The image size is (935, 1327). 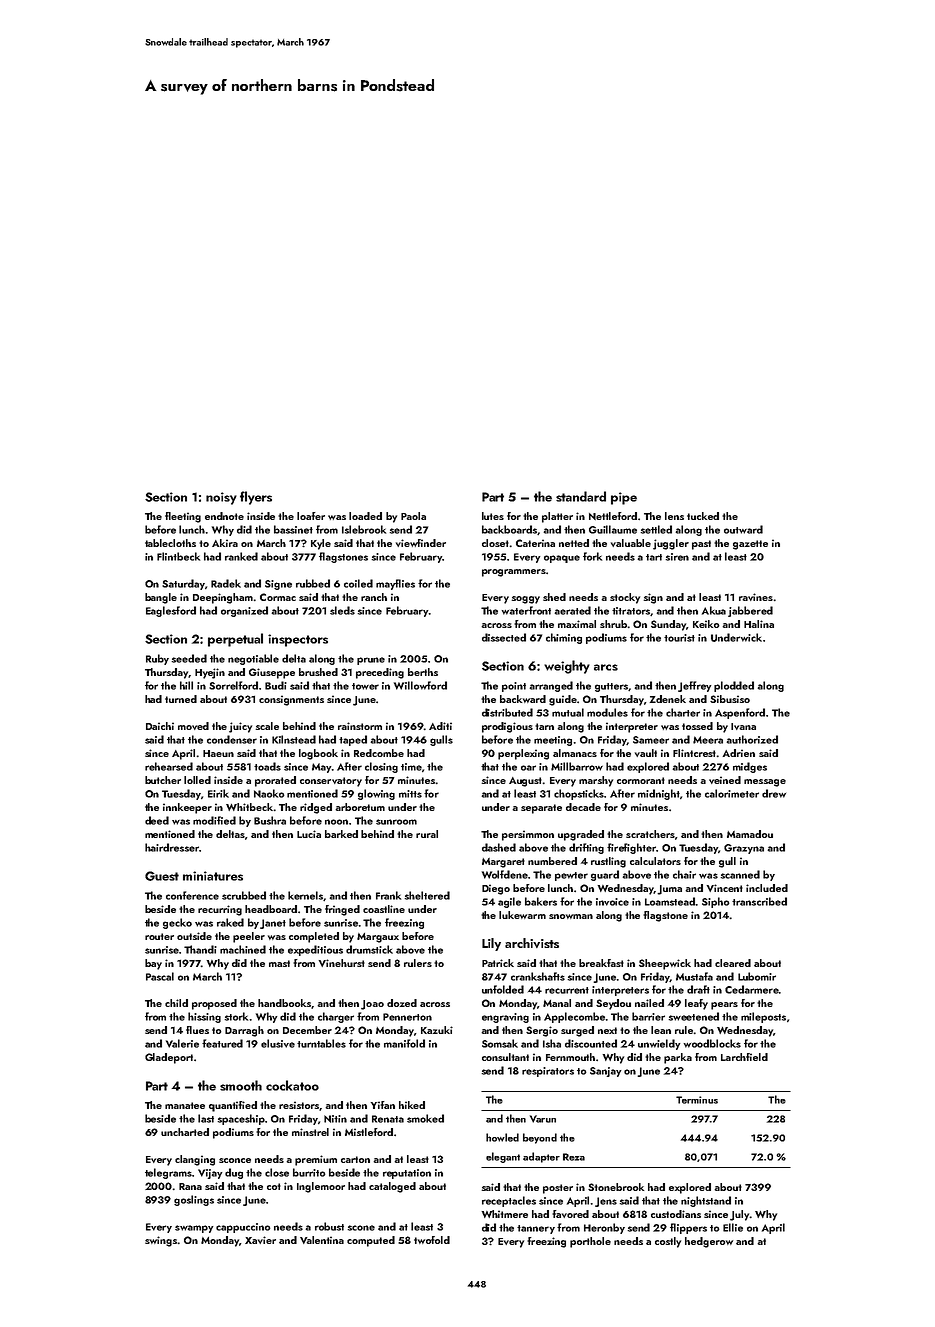 What do you see at coordinates (734, 686) in the screenshot?
I see `plodded` at bounding box center [734, 686].
